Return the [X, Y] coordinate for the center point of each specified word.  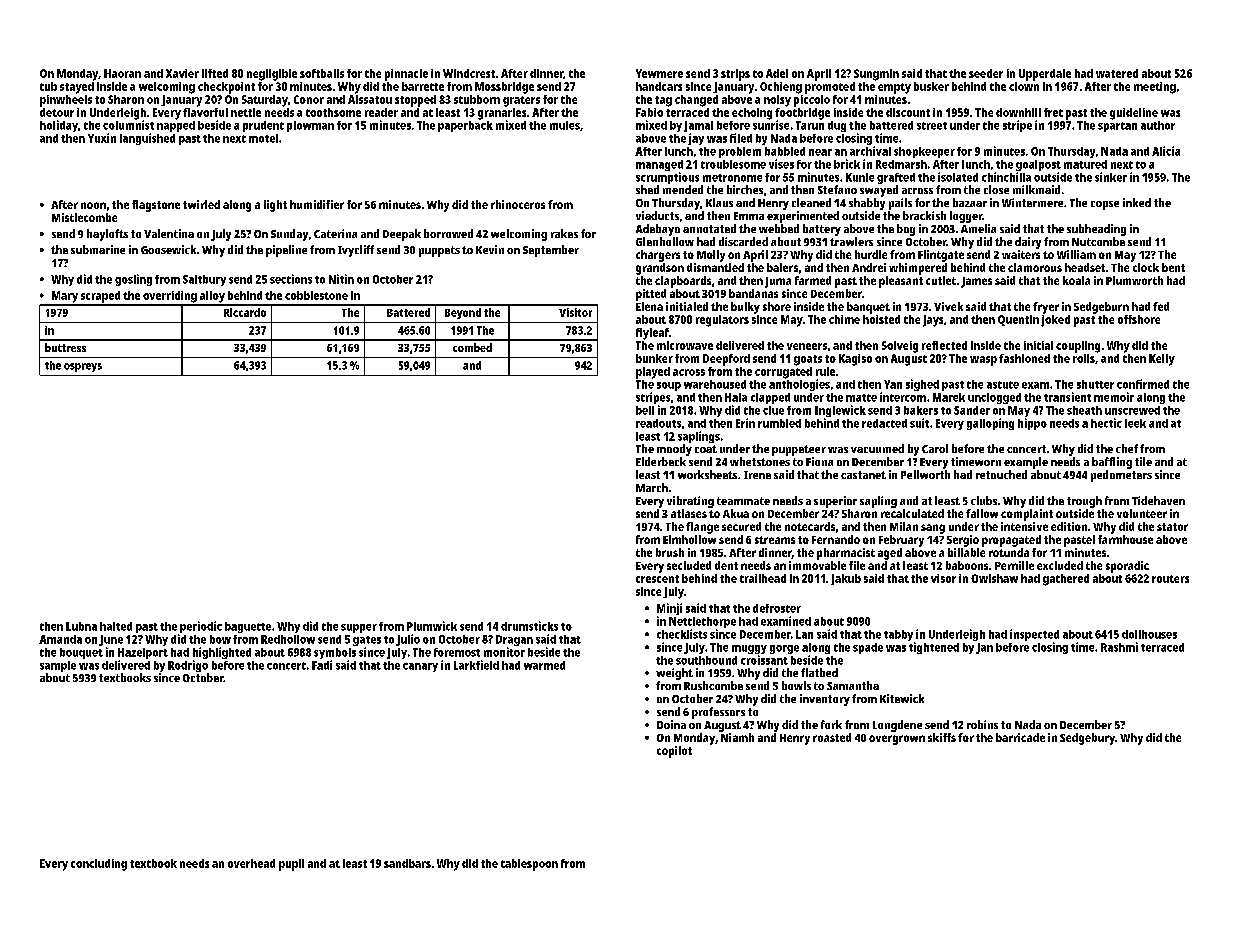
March [652, 487]
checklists [682, 634]
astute [1003, 385]
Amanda [60, 639]
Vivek [948, 306]
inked [1137, 202]
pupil [291, 865]
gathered [1066, 580]
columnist [128, 125]
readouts [658, 423]
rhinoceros [518, 204]
